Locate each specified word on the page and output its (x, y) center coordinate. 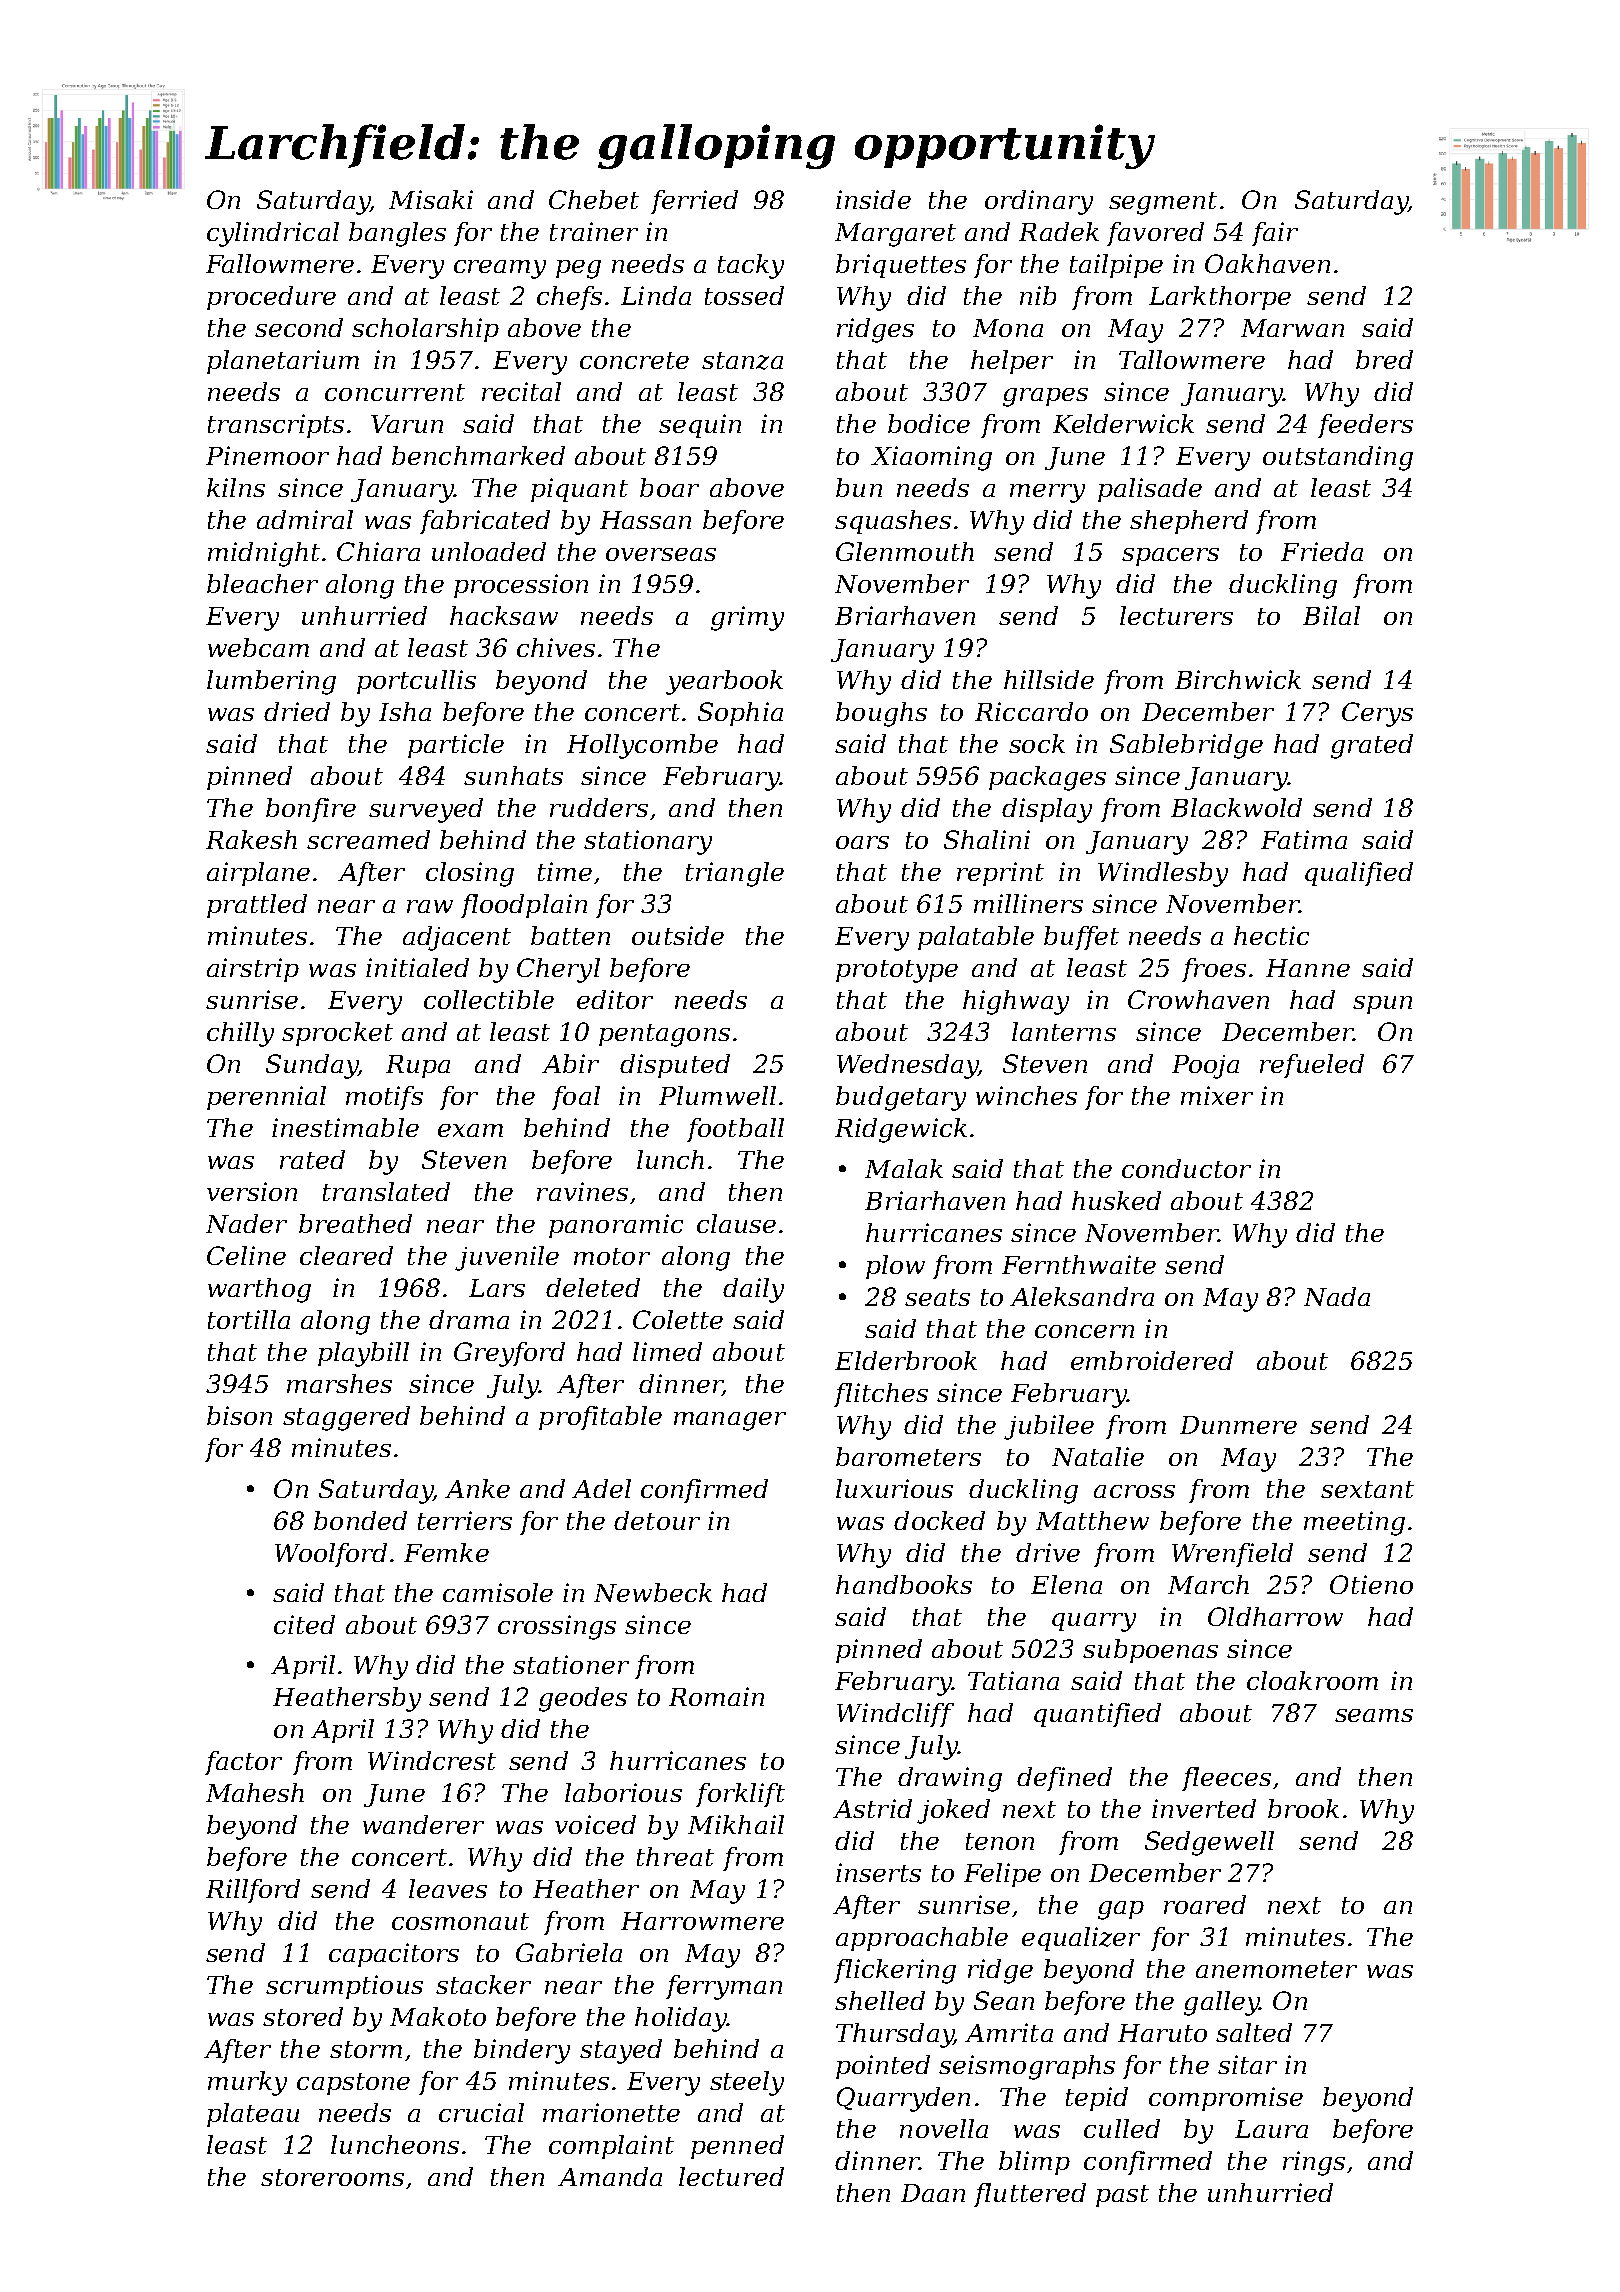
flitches (881, 1395)
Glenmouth (905, 551)
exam (470, 1130)
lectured (731, 2176)
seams (1374, 1715)
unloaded (489, 551)
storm (366, 2049)
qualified (1359, 874)
